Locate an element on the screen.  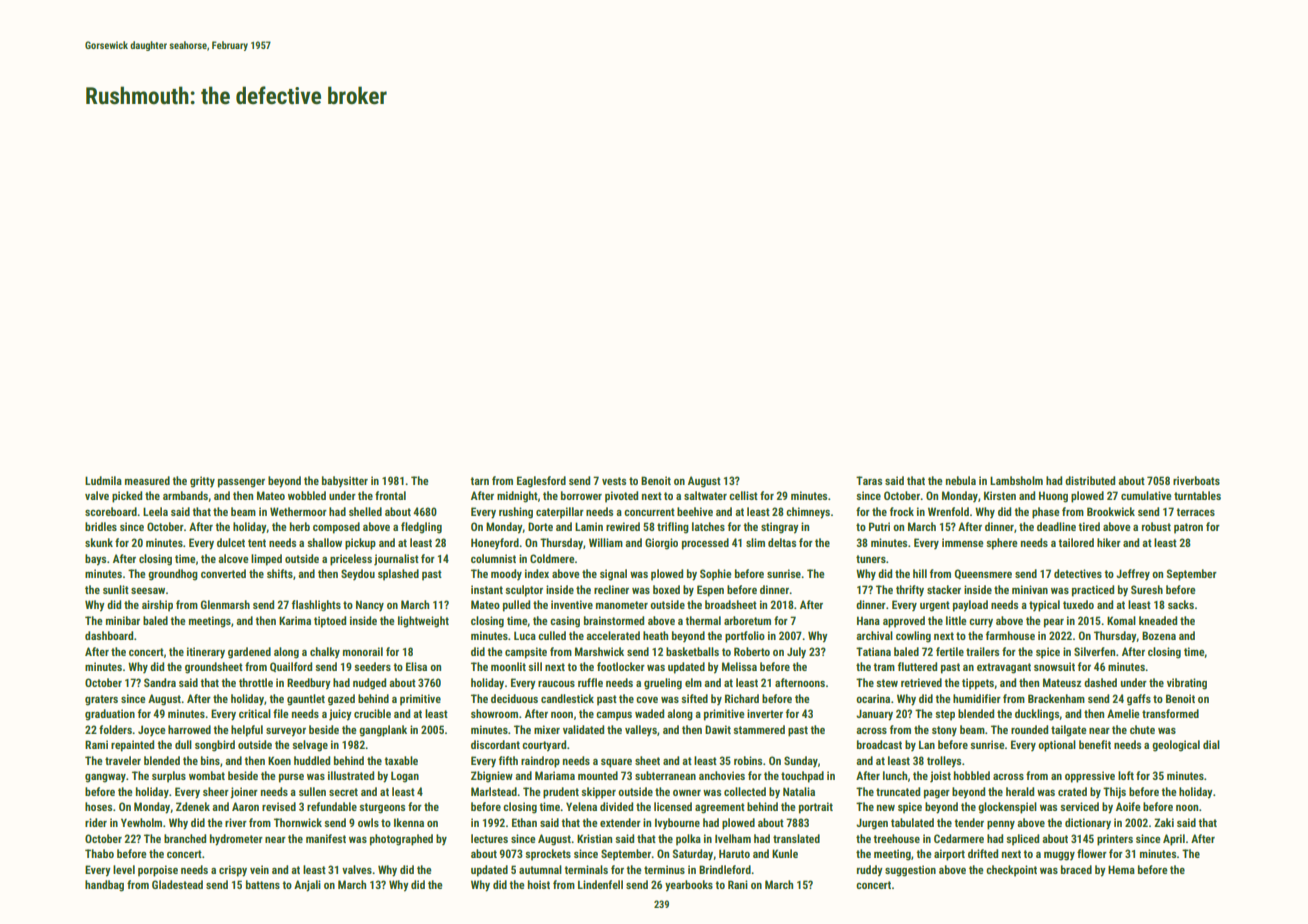
level is located at coordinates (124, 869).
